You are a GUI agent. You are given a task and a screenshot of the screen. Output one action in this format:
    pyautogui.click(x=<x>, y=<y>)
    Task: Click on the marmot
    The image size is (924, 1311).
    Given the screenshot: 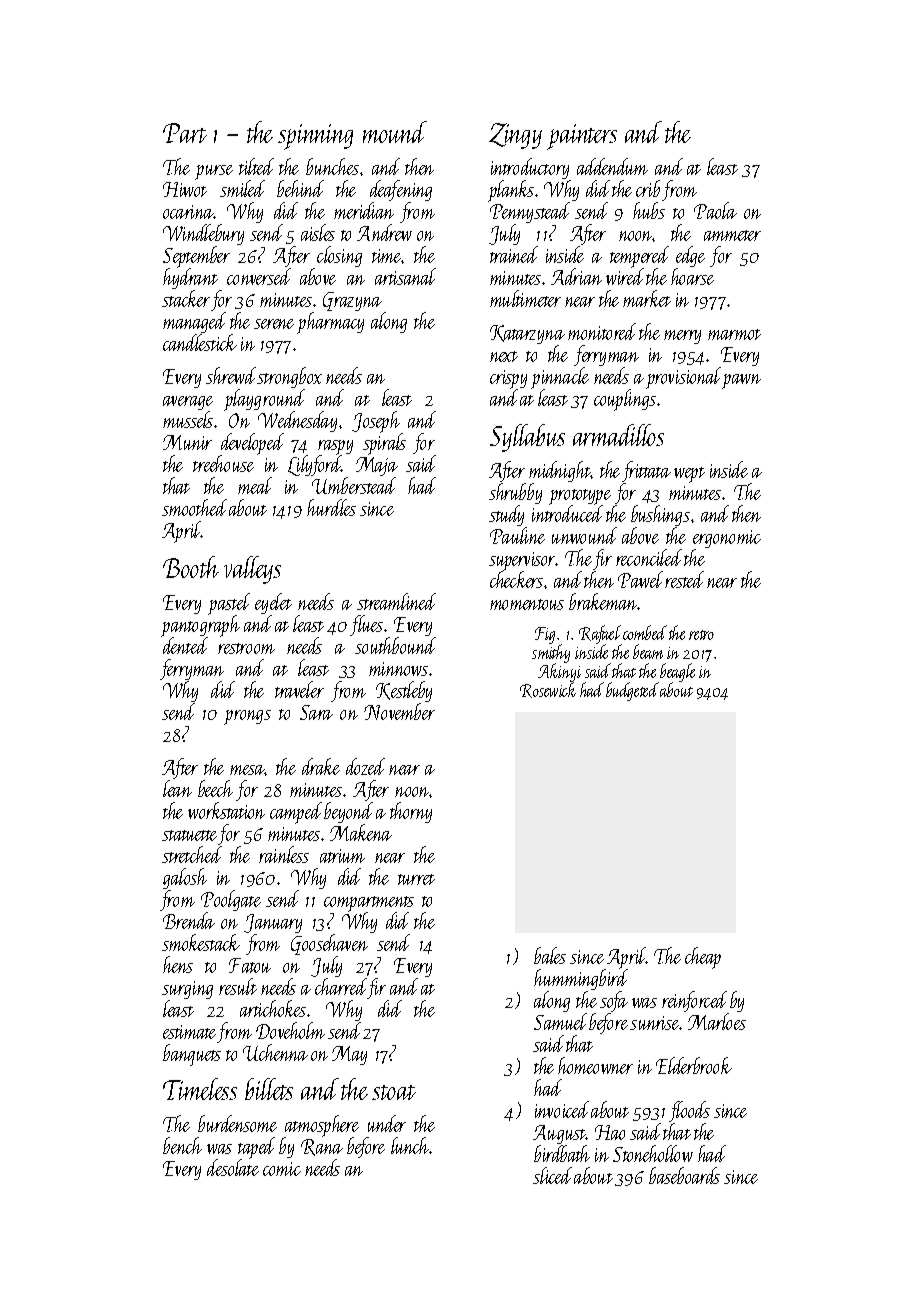 What is the action you would take?
    pyautogui.click(x=734, y=334)
